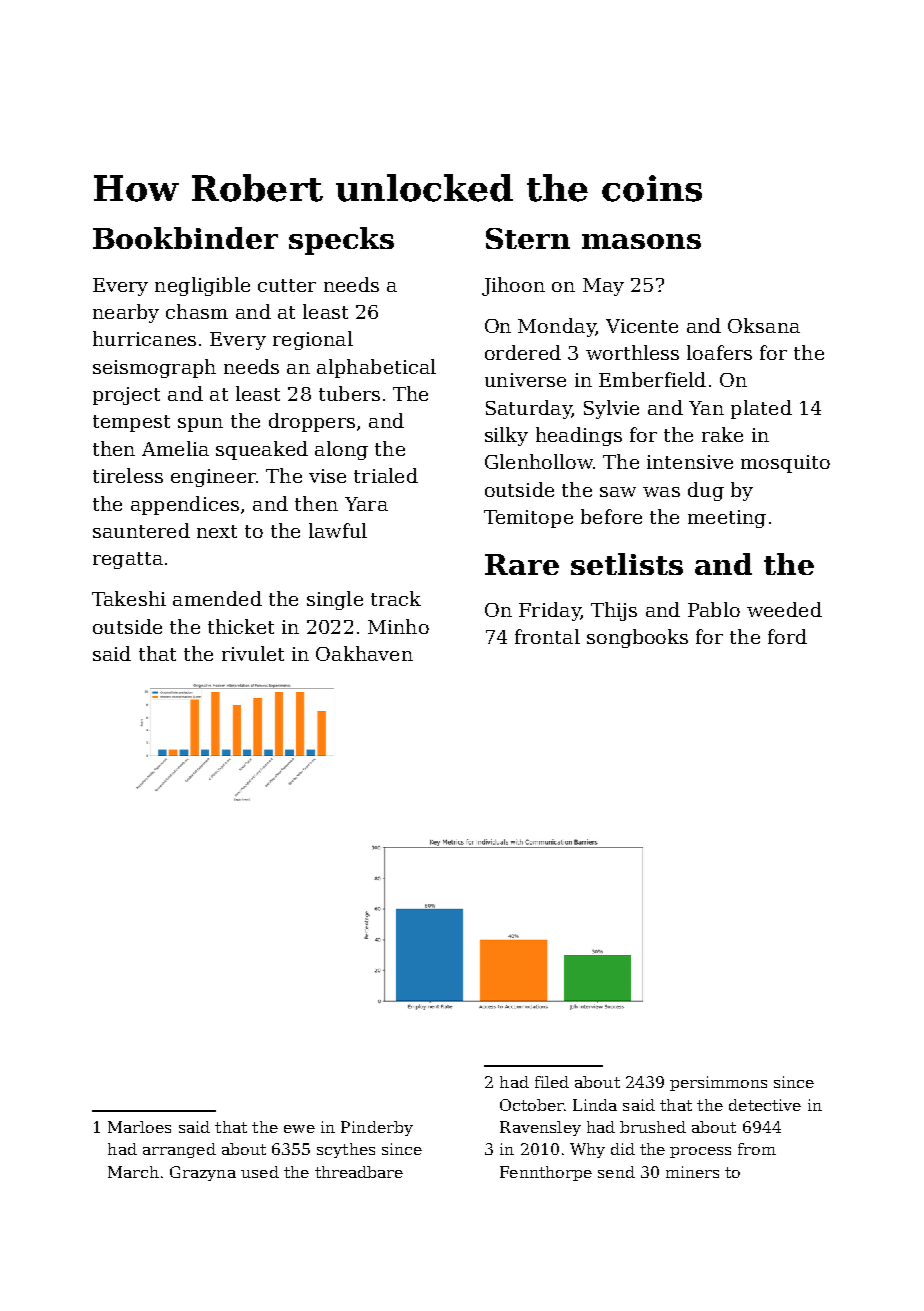 Image resolution: width=924 pixels, height=1311 pixels. I want to click on loafers, so click(719, 352).
